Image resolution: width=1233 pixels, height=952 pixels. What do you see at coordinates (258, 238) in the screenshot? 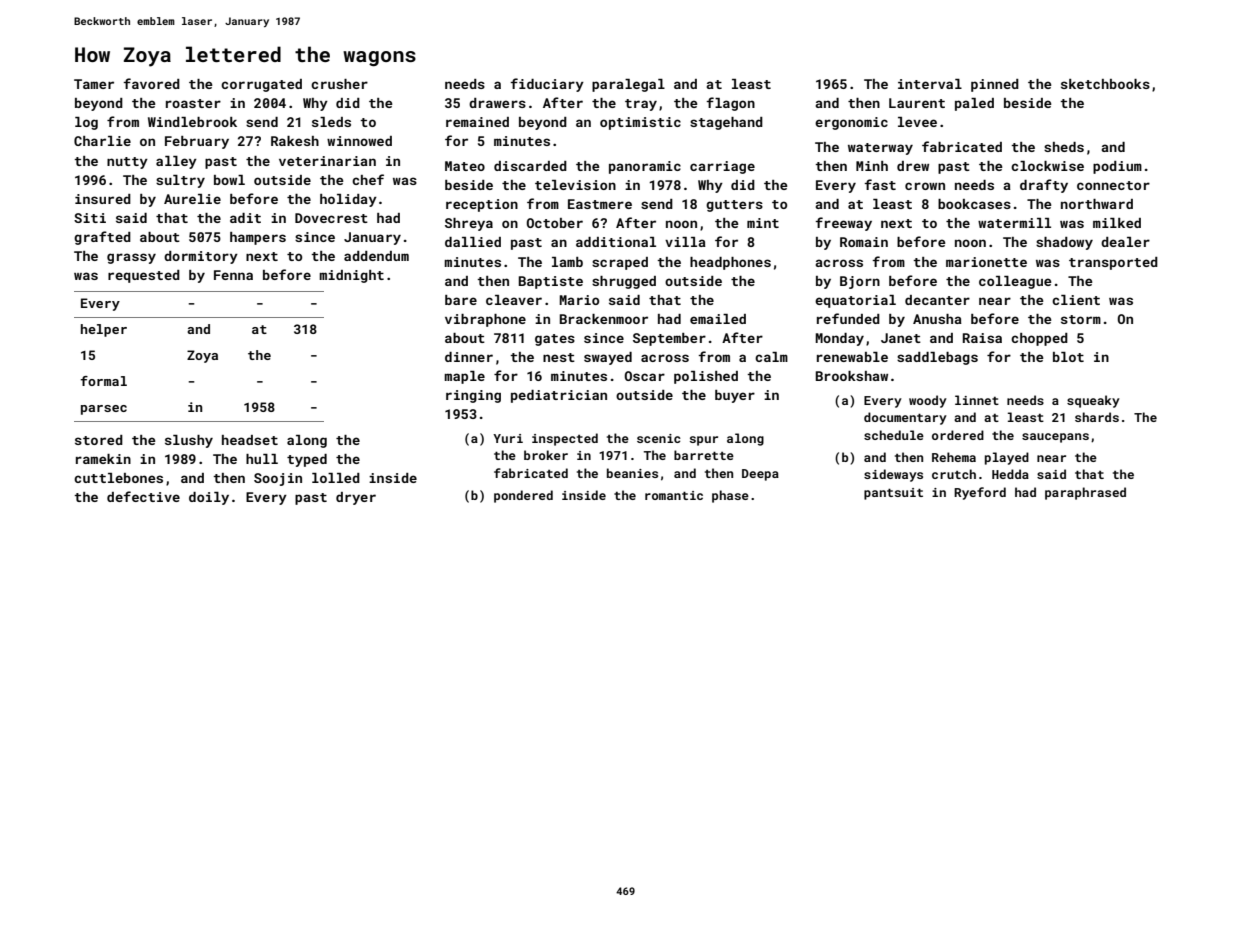
I see `hampers` at bounding box center [258, 238].
